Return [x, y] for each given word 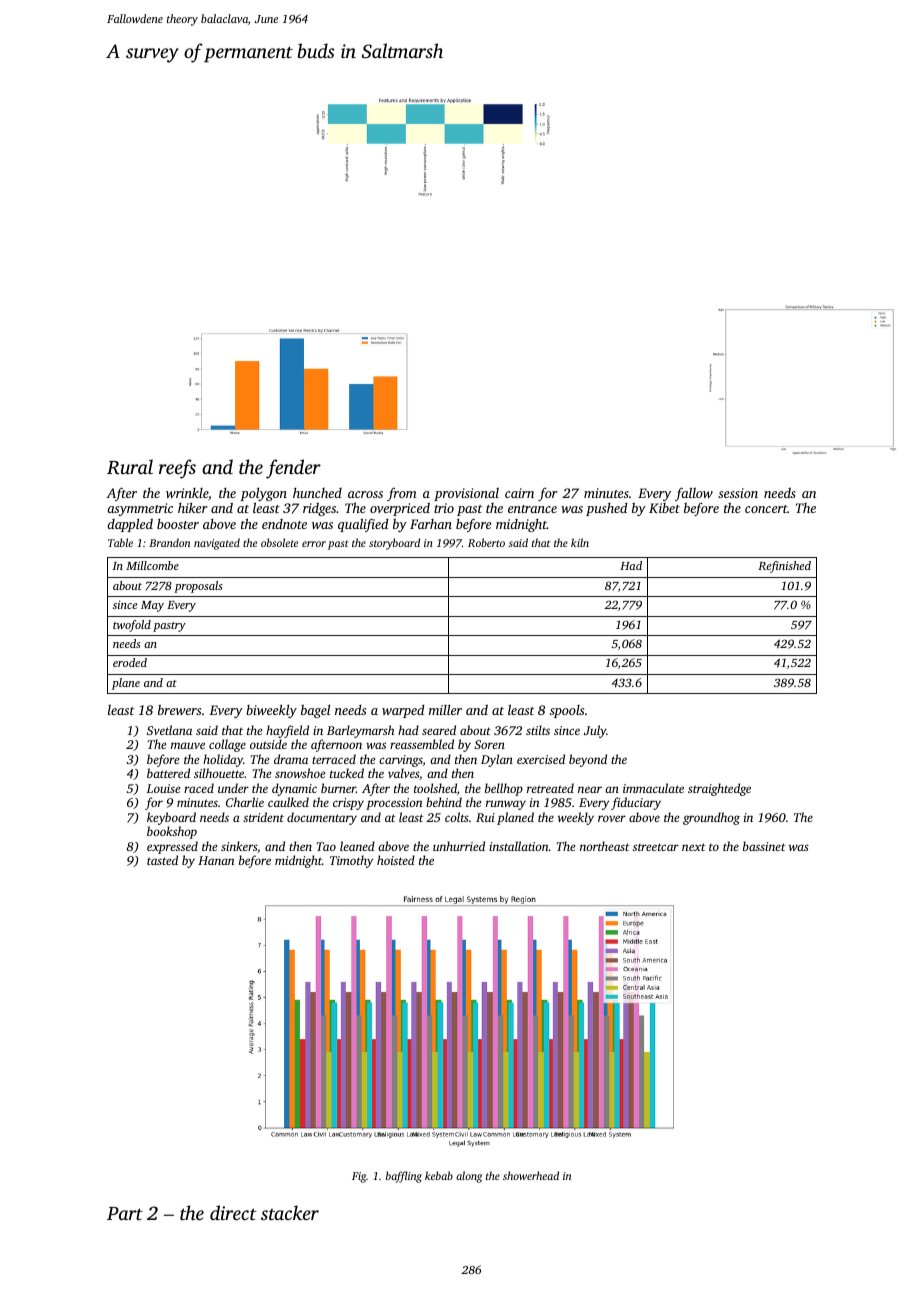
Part [125, 1213]
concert [766, 509]
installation [519, 846]
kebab [439, 1175]
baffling [404, 1177]
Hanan [216, 860]
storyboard [394, 544]
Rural [130, 467]
